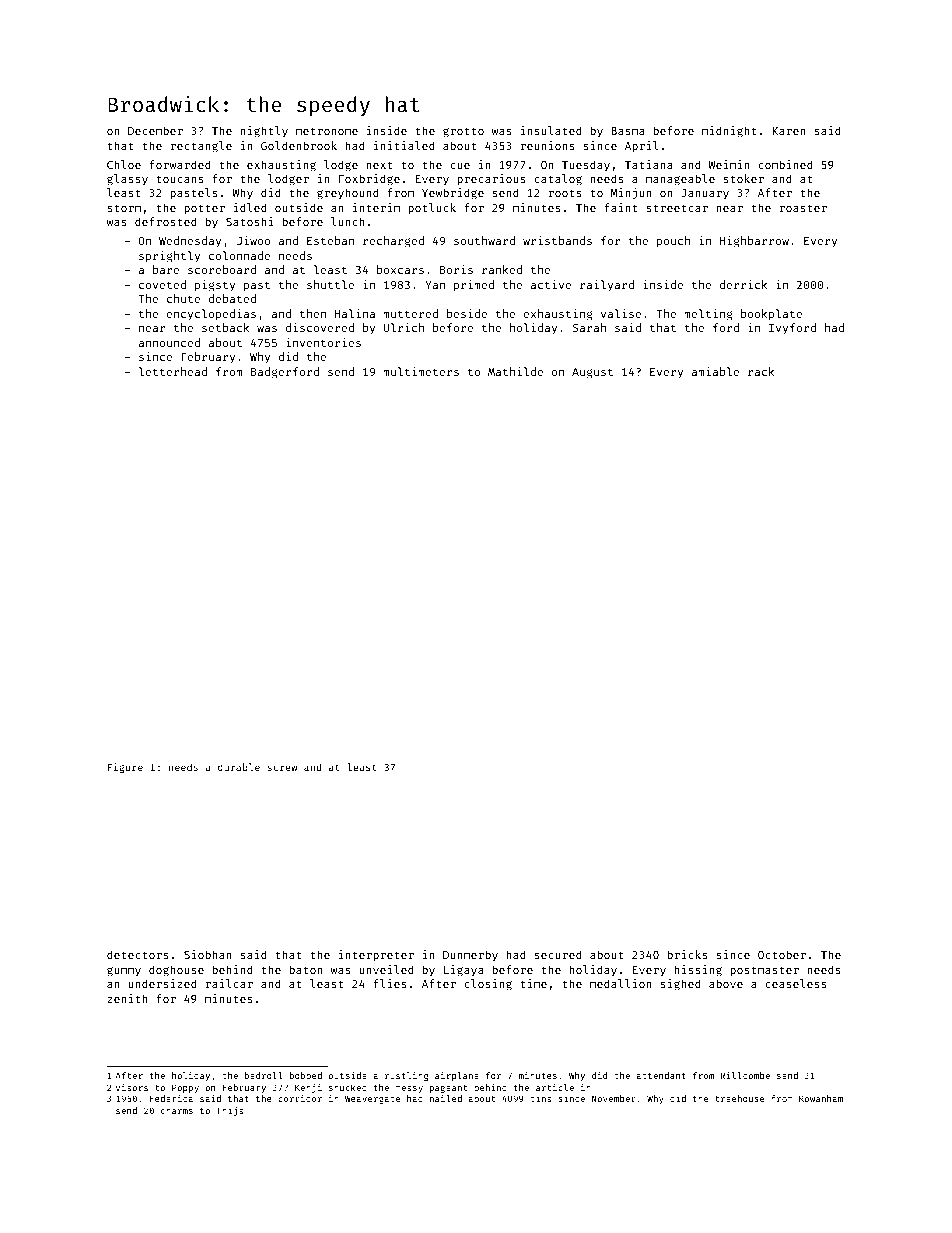 Image resolution: width=952 pixels, height=1233 pixels. Describe the element at coordinates (300, 1098) in the document. I see `corridor` at that location.
